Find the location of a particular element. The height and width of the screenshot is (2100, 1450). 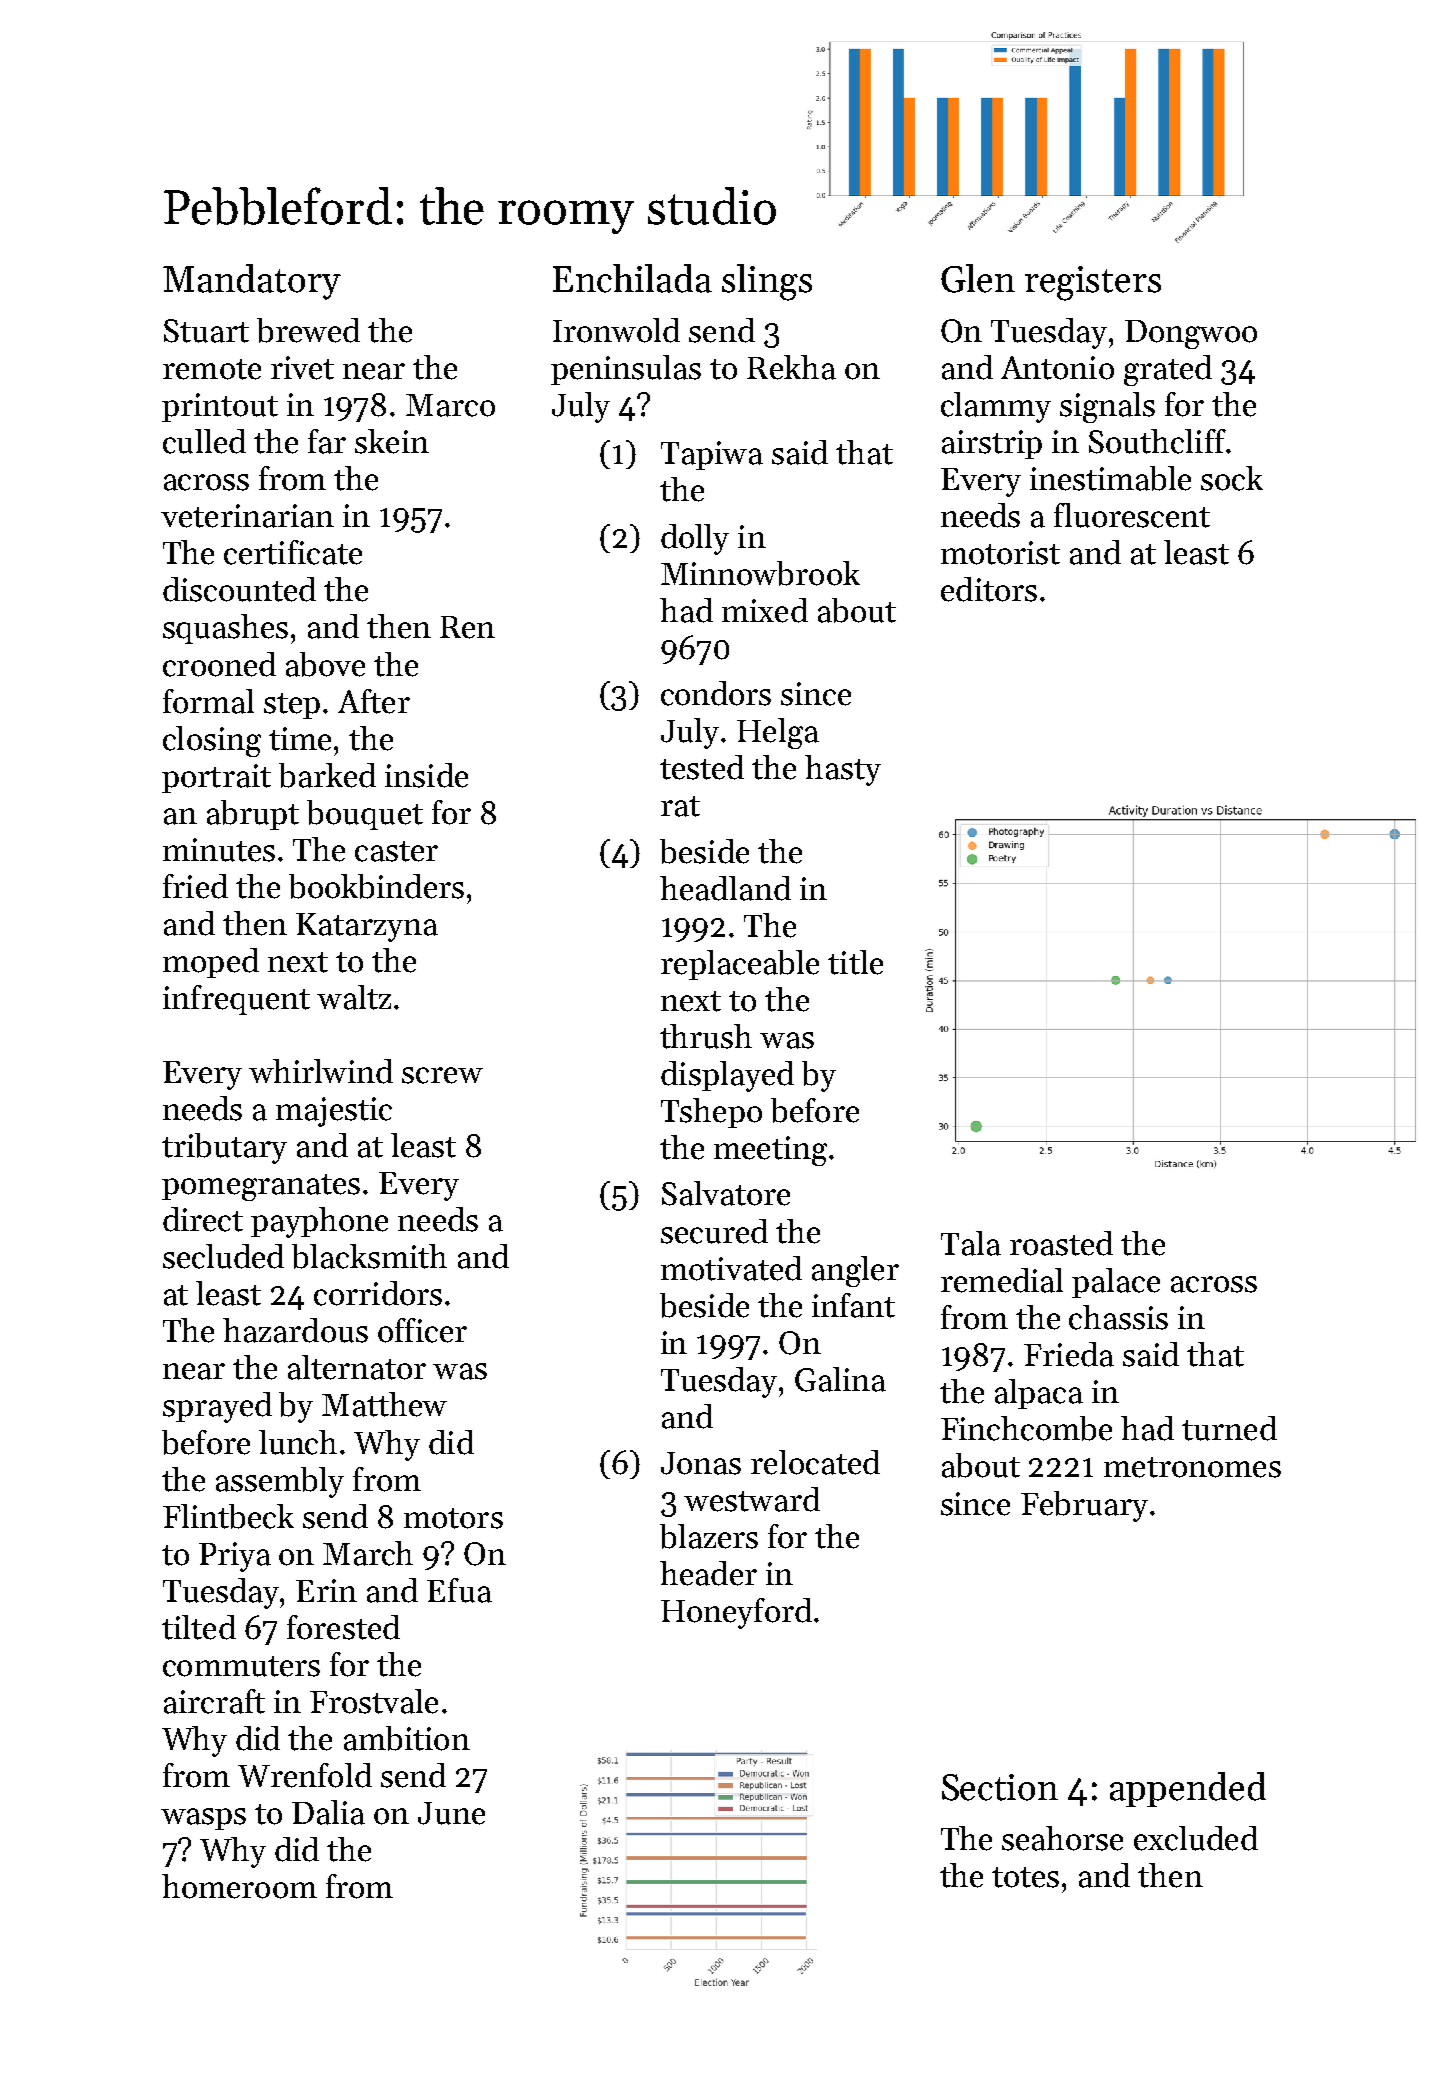

Dalia is located at coordinates (328, 1812).
